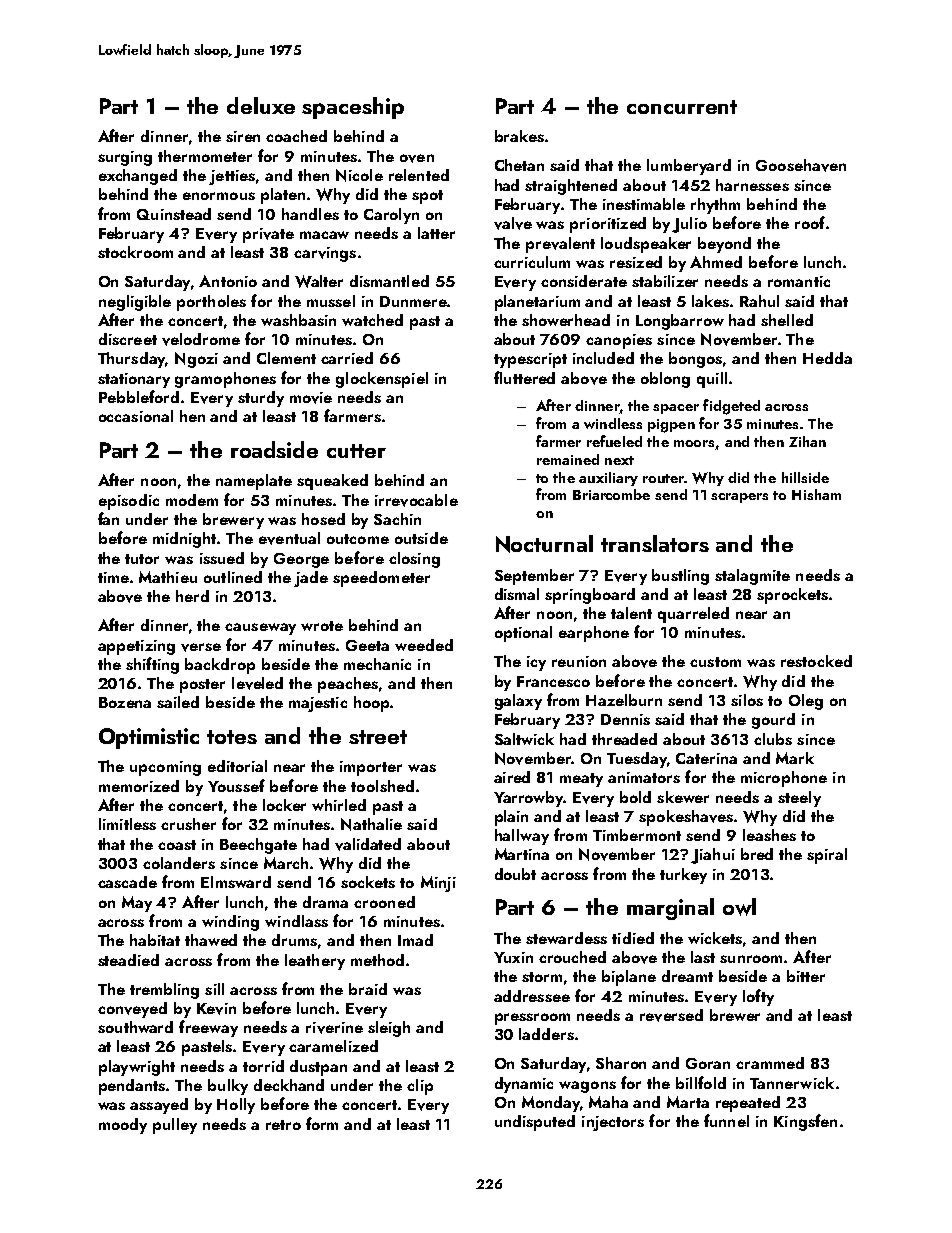 The width and height of the document is (952, 1233). What do you see at coordinates (178, 702) in the document?
I see `sailed` at bounding box center [178, 702].
